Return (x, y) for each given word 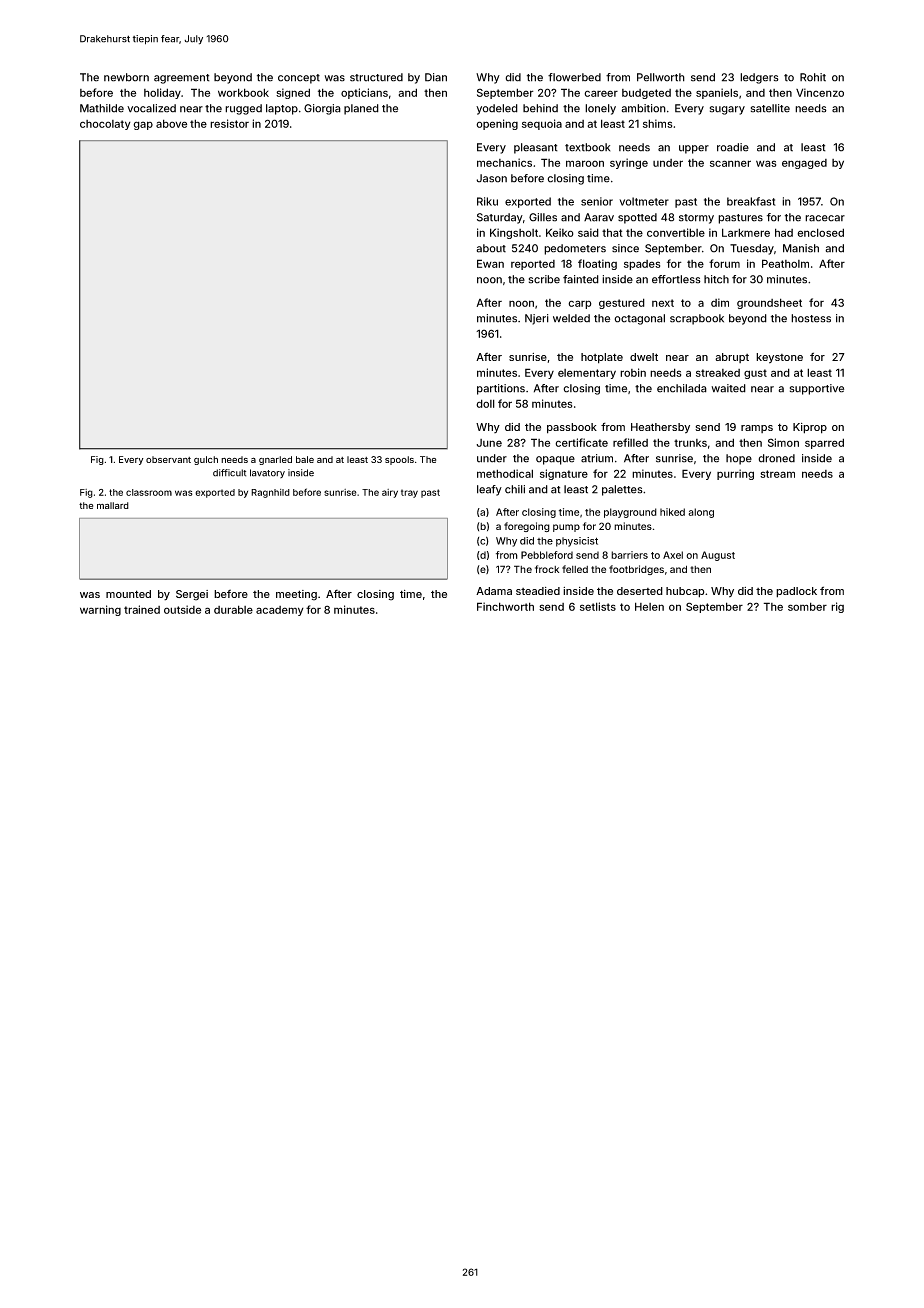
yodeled (497, 109)
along (701, 513)
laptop (282, 109)
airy (390, 493)
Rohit (813, 77)
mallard (113, 505)
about (491, 248)
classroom (149, 492)
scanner (730, 163)
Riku (487, 201)
